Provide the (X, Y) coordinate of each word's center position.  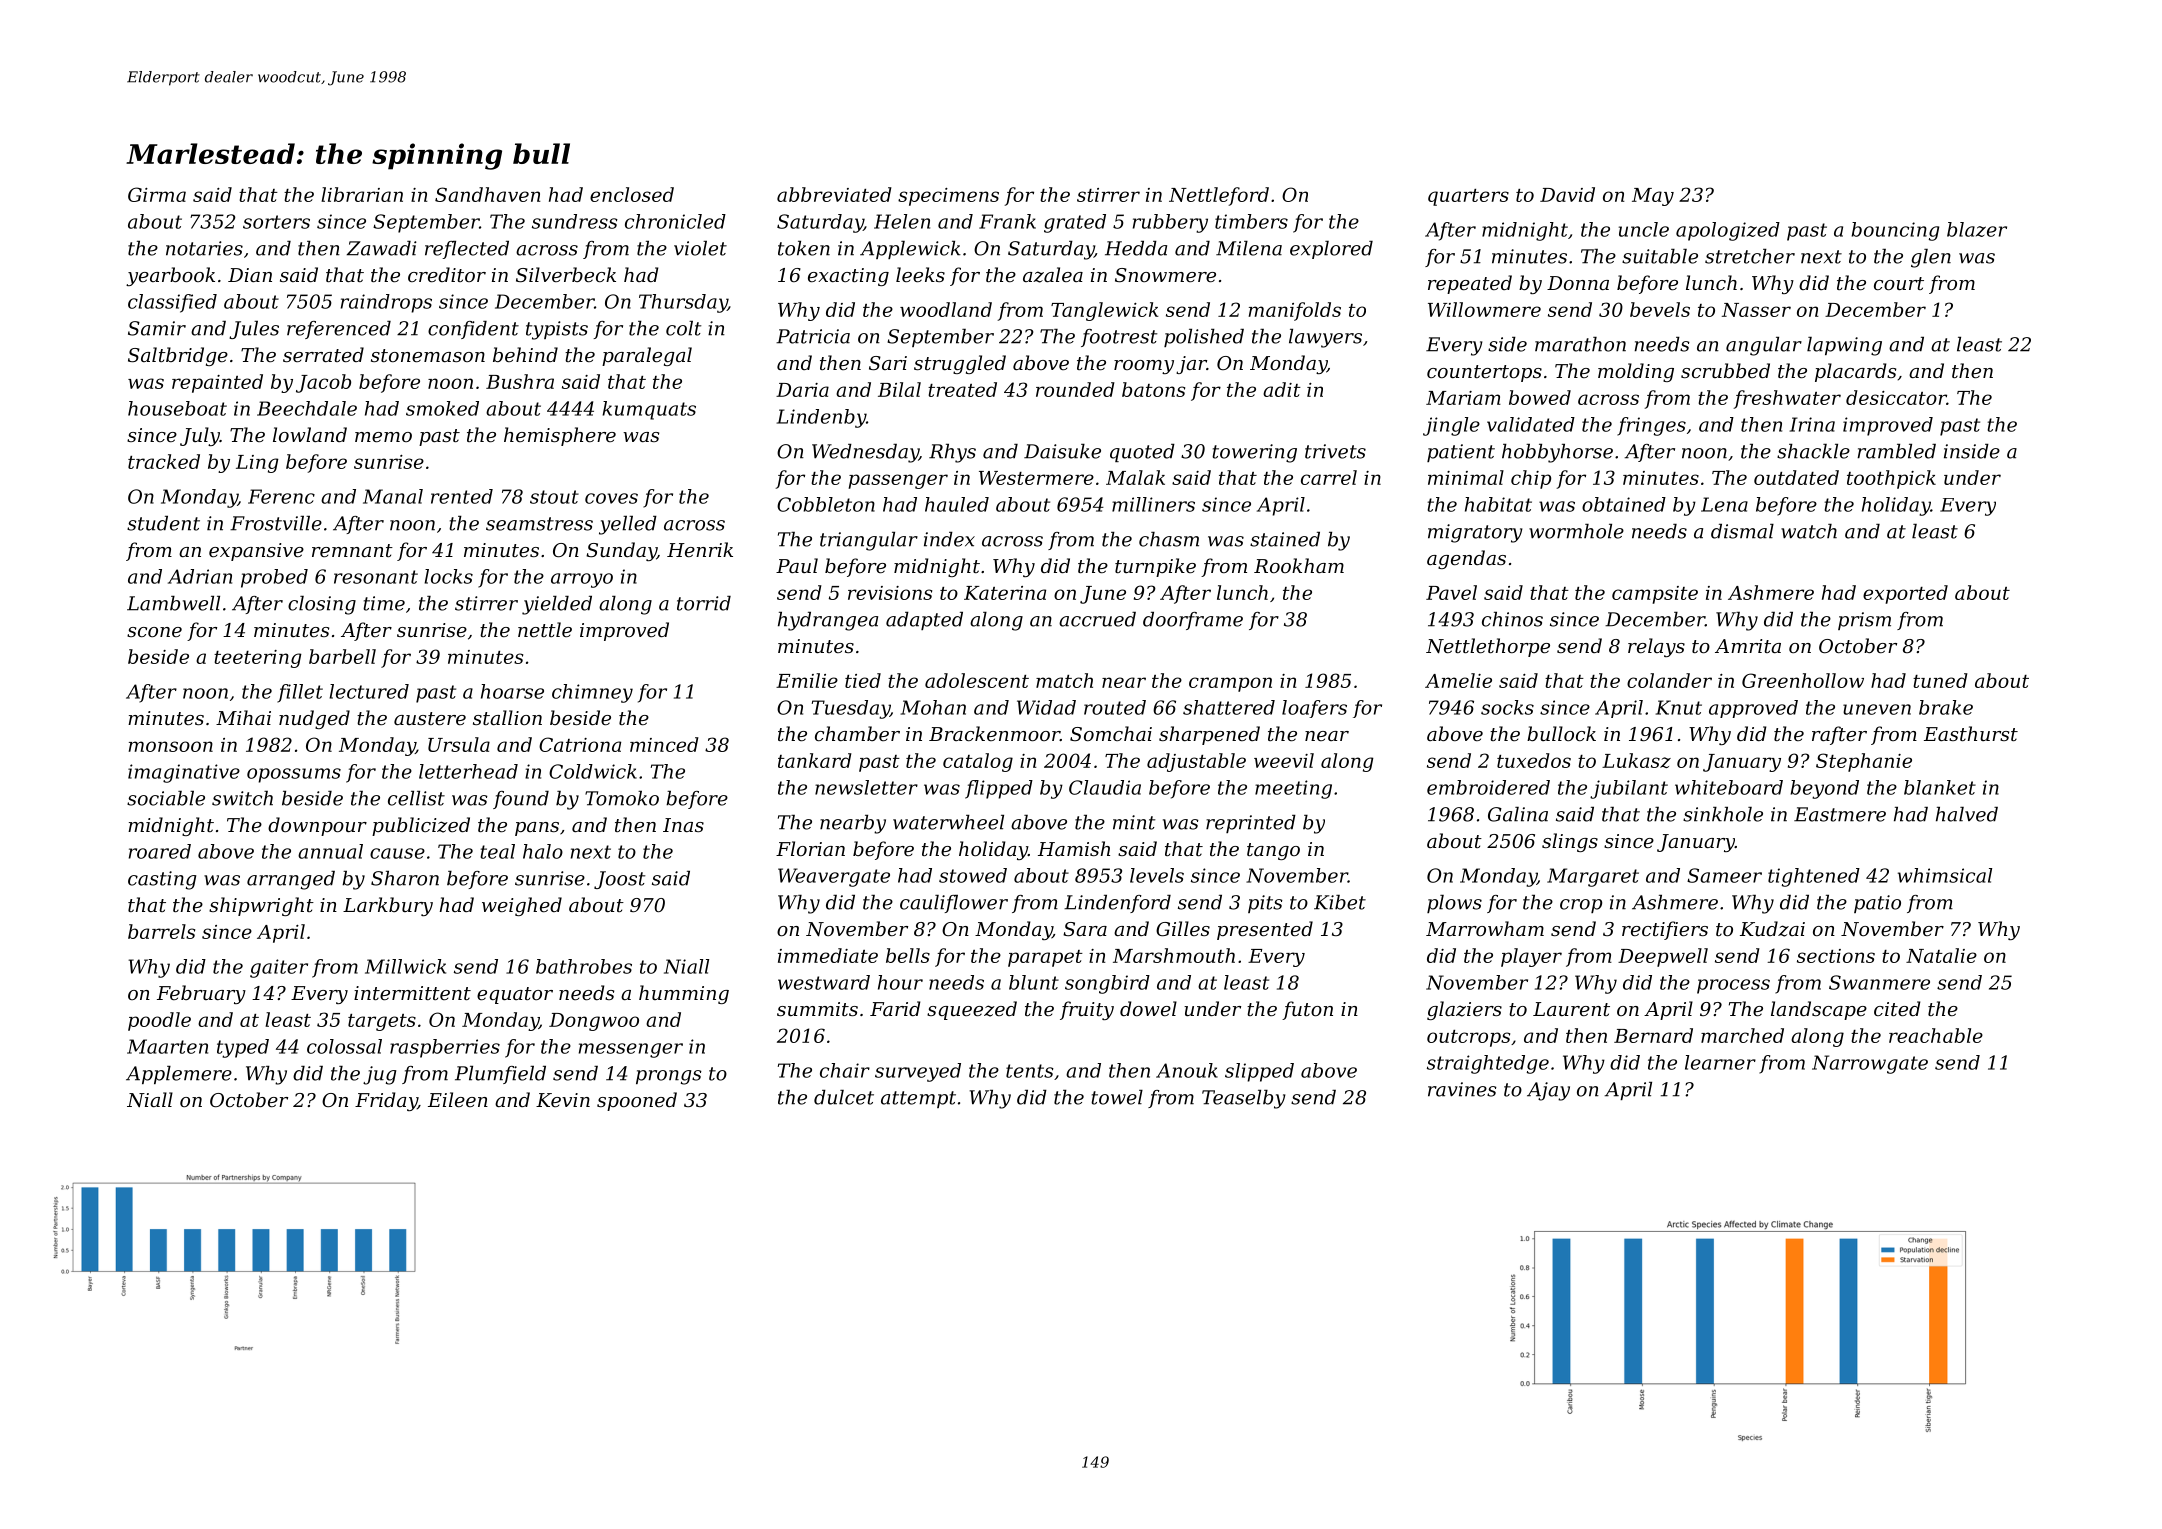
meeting (1293, 789)
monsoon (170, 746)
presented (1265, 930)
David (1567, 194)
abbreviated (834, 194)
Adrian (200, 576)
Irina (1812, 424)
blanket (1940, 787)
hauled (957, 504)
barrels (161, 931)
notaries (204, 248)
